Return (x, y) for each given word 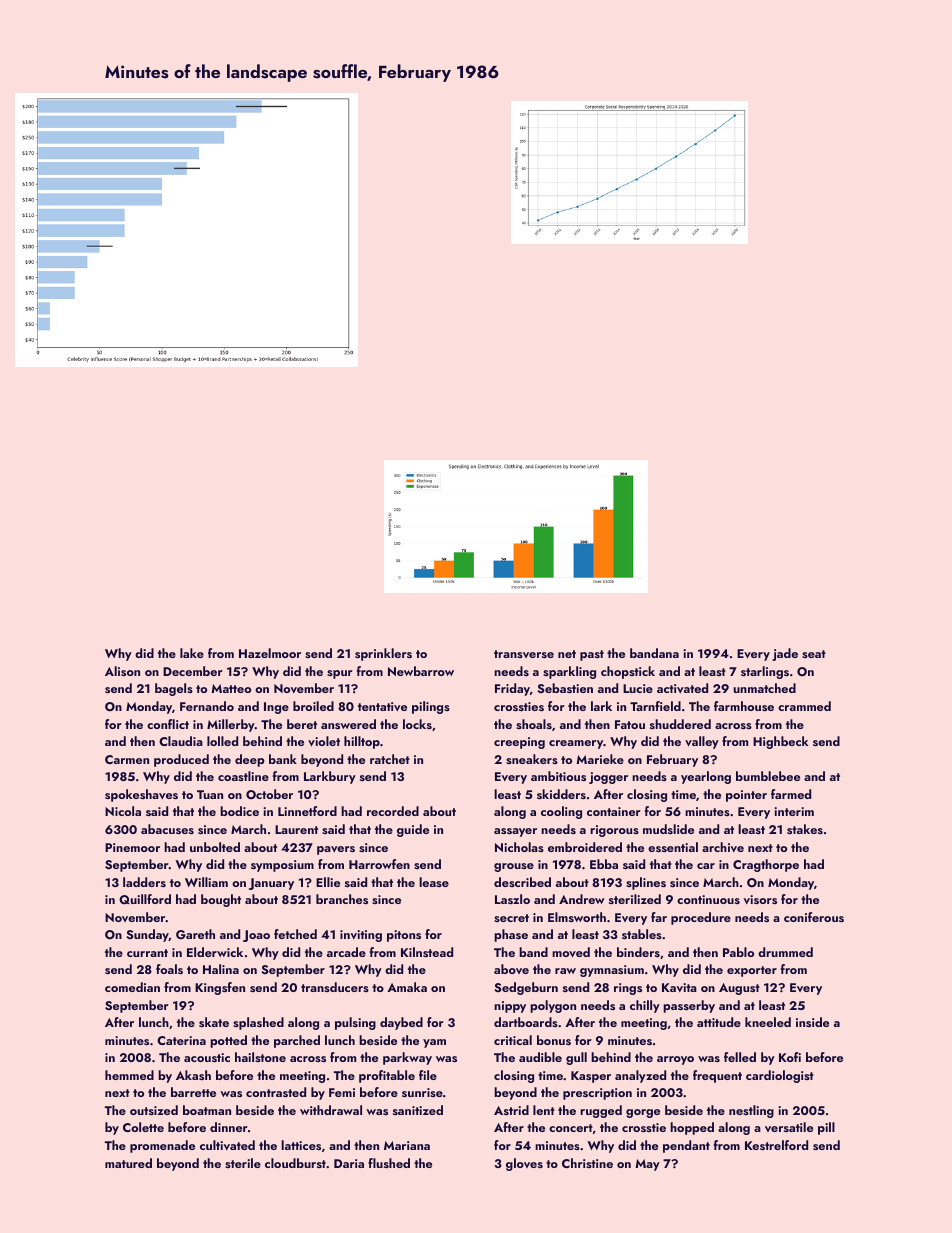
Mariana (407, 1145)
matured (128, 1163)
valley (702, 742)
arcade (346, 952)
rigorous (614, 831)
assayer (515, 832)
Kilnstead (427, 952)
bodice (239, 811)
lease (434, 882)
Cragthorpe (766, 865)
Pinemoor (132, 847)
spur (340, 674)
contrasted (276, 1092)
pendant (686, 1146)
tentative (382, 706)
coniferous (814, 917)
